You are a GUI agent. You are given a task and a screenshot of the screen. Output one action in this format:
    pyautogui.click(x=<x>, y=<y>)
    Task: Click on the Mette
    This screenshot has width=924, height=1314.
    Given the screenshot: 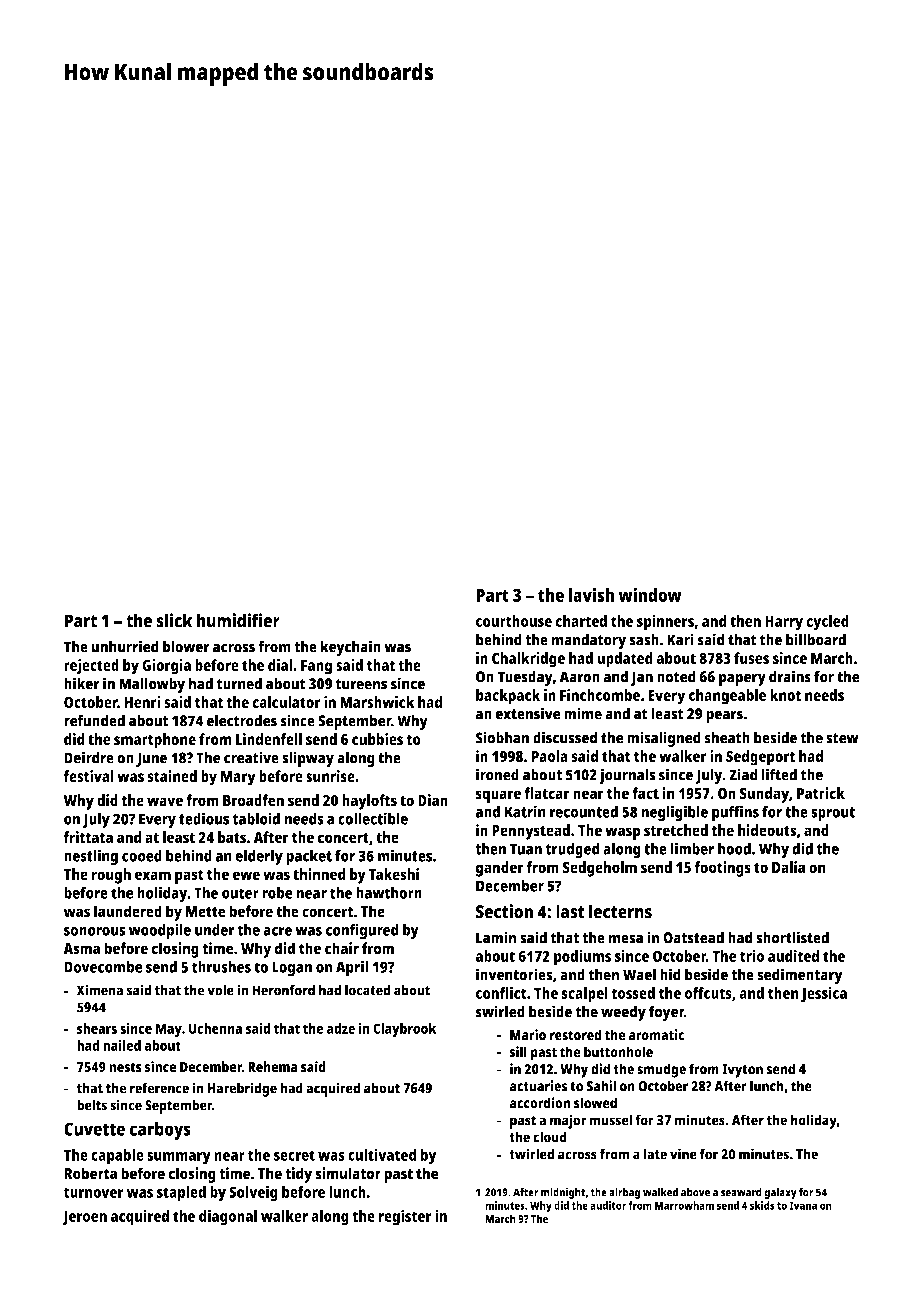 What is the action you would take?
    pyautogui.click(x=206, y=912)
